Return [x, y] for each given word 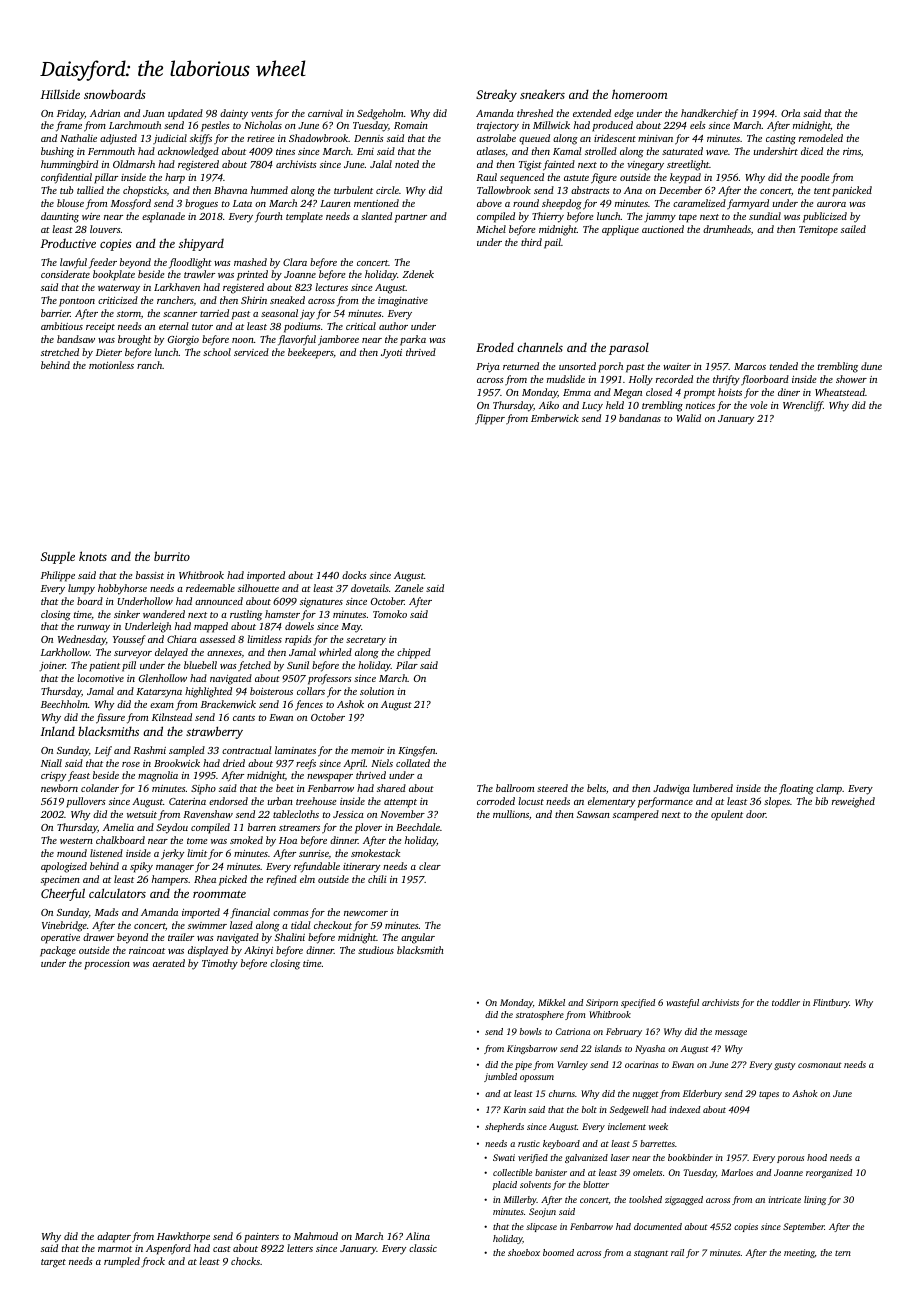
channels [540, 347]
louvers [105, 229]
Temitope [818, 231]
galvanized [586, 1158]
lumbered [713, 788]
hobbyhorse [122, 589]
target [53, 1263]
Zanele [408, 588]
